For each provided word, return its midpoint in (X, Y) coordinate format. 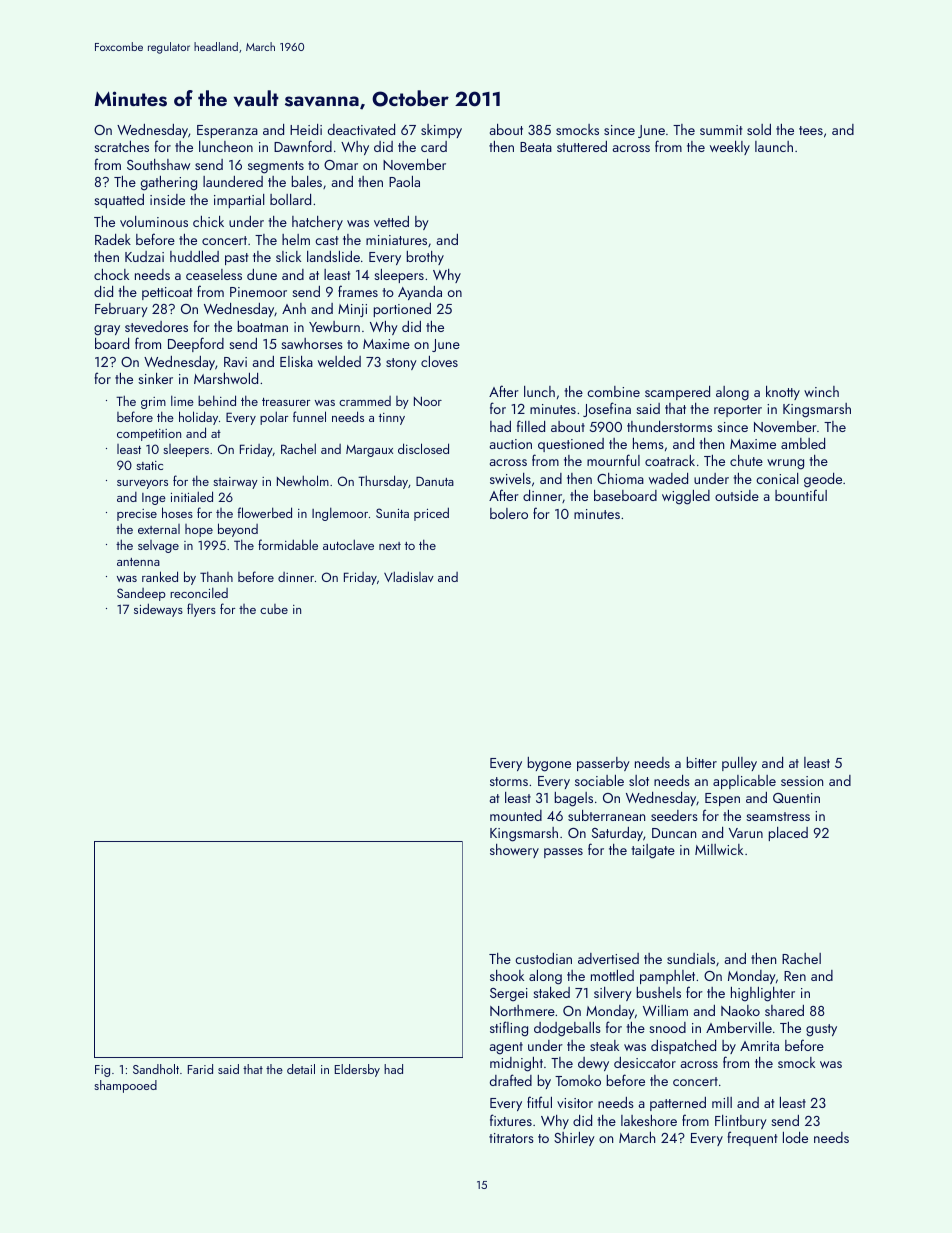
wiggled (686, 497)
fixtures (511, 1120)
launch (774, 146)
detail (301, 1069)
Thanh (216, 576)
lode (795, 1137)
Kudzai (144, 256)
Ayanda (420, 293)
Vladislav (409, 576)
